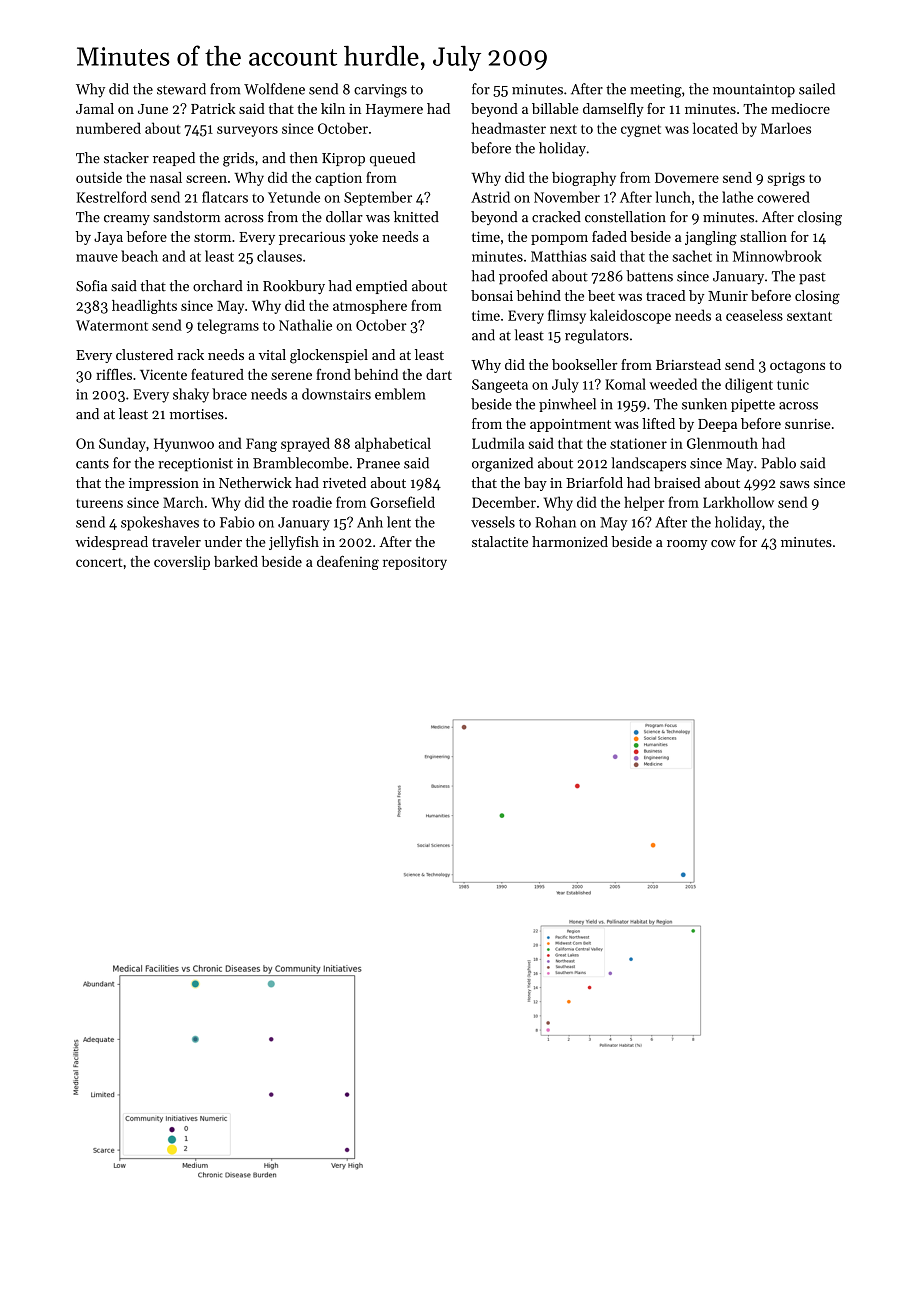 The image size is (924, 1308). What do you see at coordinates (213, 108) in the page?
I see `Patrick` at bounding box center [213, 108].
